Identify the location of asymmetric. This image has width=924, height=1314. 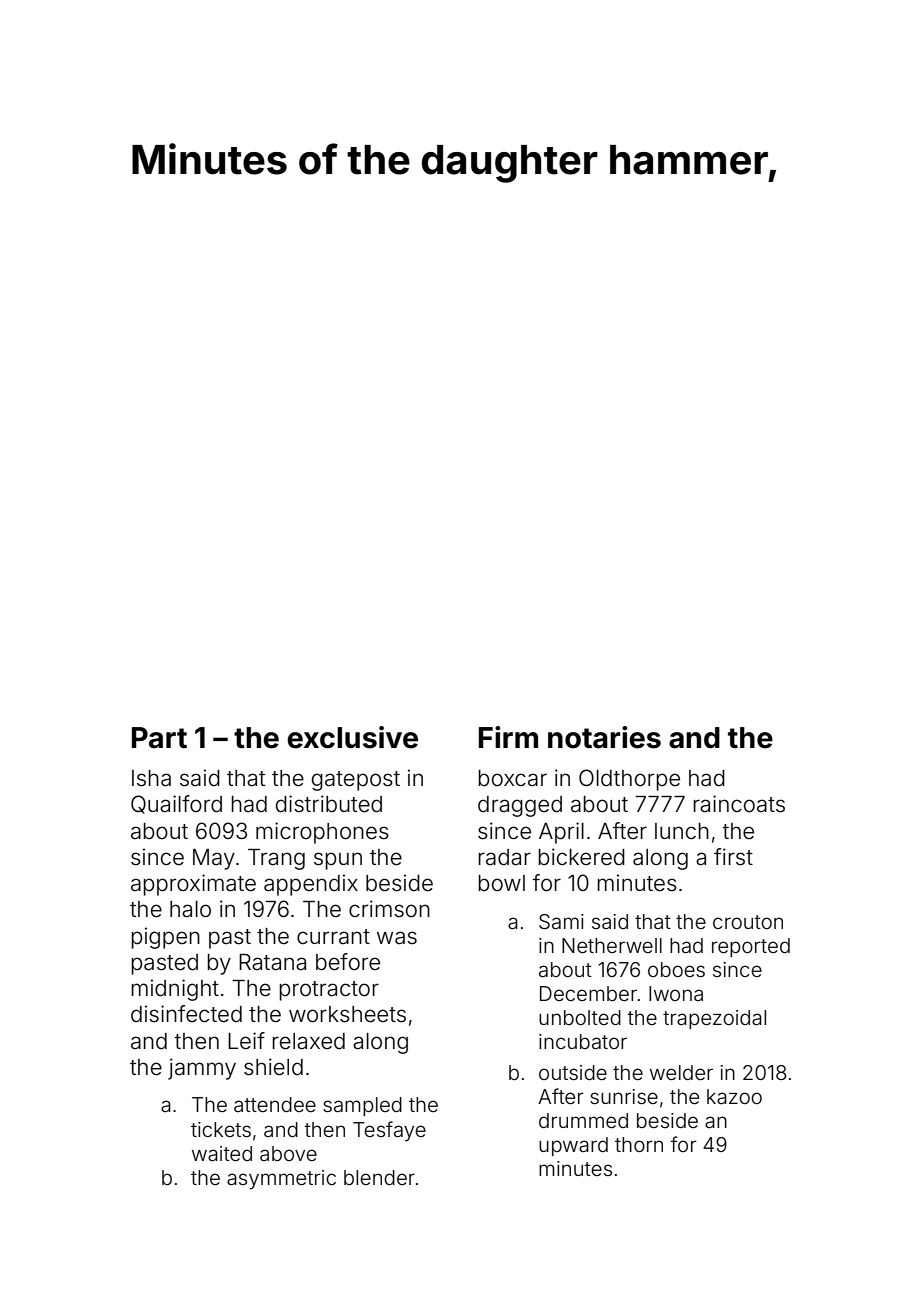
(281, 1179).
